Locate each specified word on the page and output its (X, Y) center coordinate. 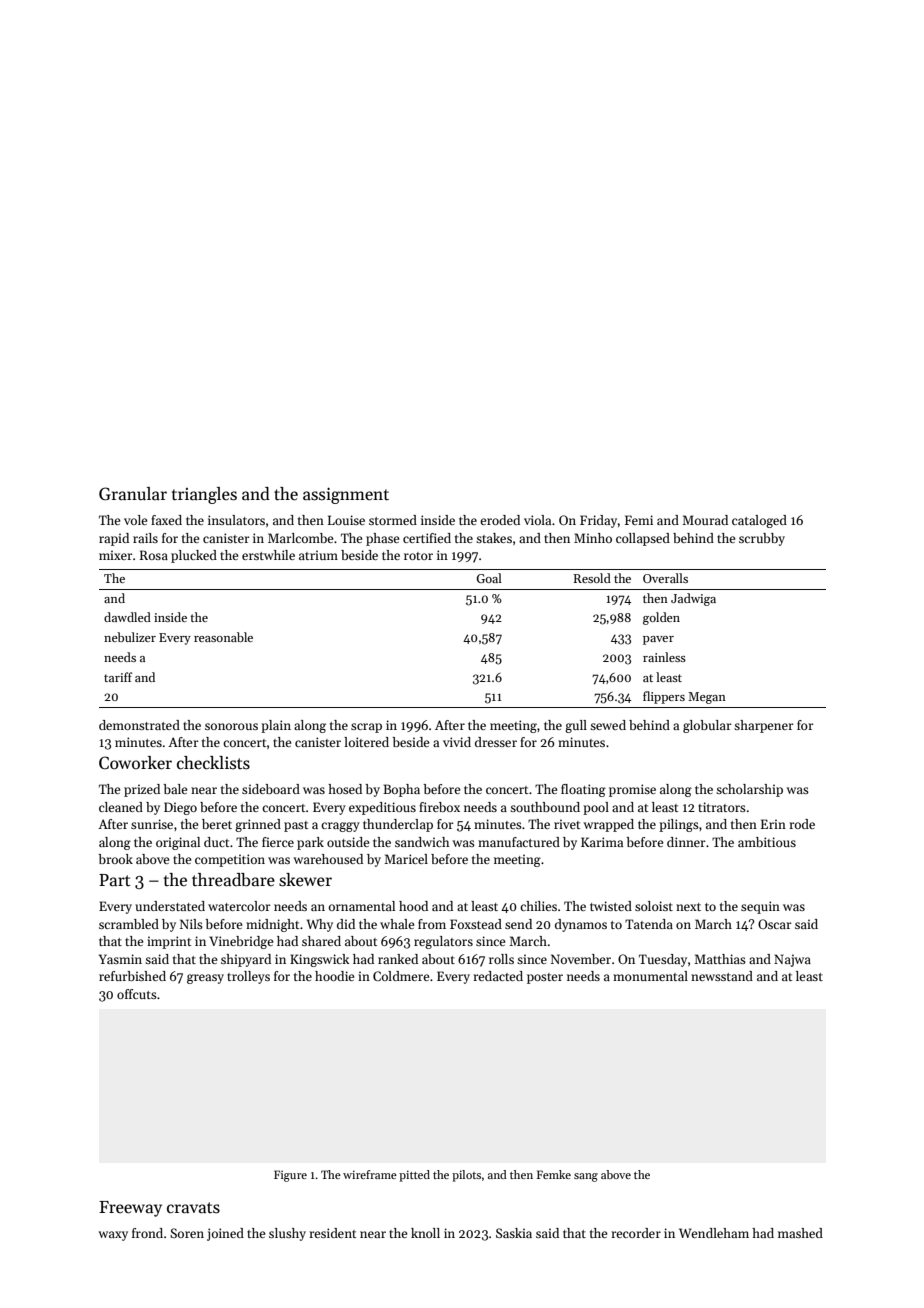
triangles (204, 495)
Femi (639, 520)
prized (142, 790)
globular (707, 726)
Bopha (401, 790)
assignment (346, 495)
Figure (290, 1176)
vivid (457, 742)
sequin (760, 907)
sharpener (764, 726)
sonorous (231, 726)
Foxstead (476, 924)
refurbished (132, 976)
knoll (425, 1233)
